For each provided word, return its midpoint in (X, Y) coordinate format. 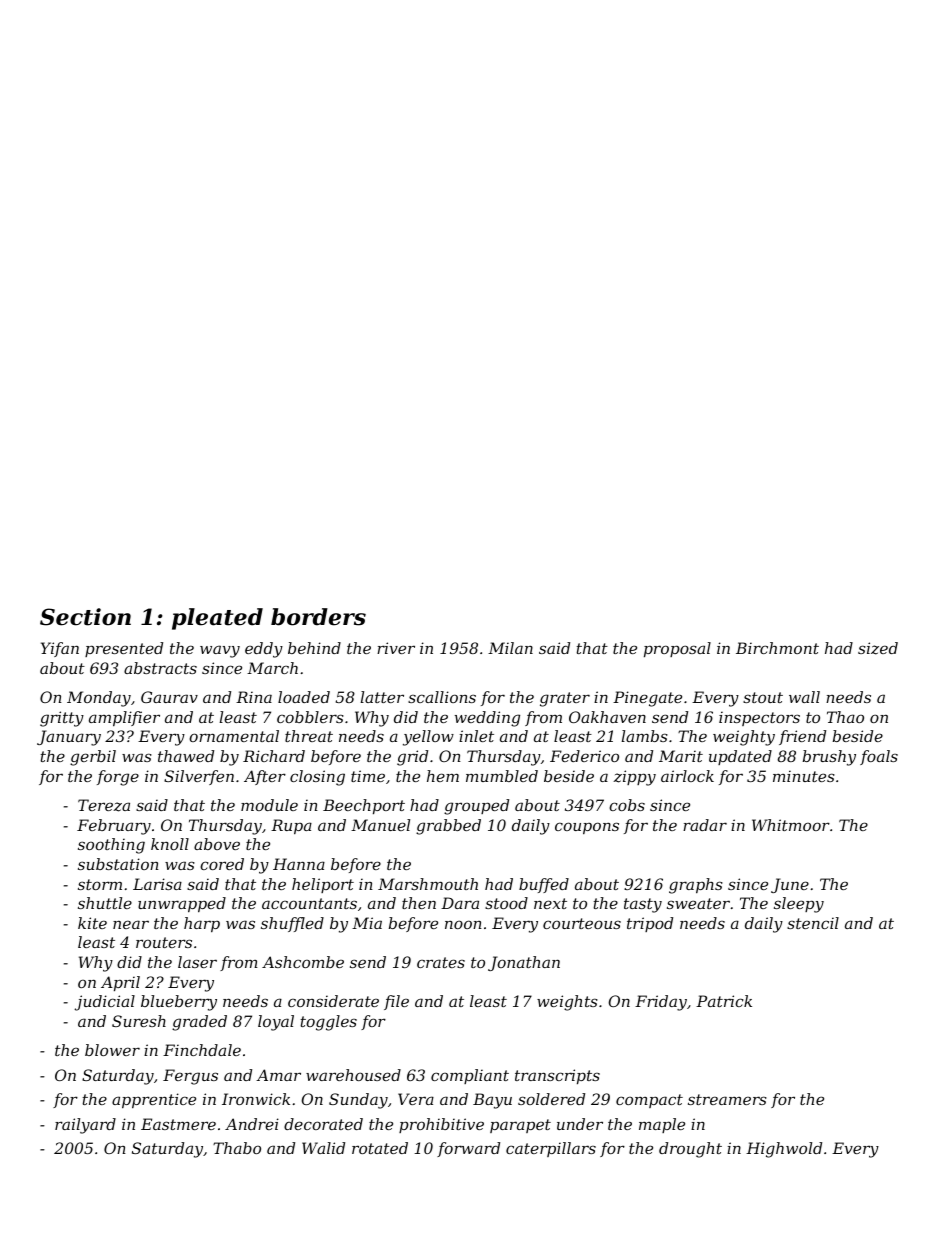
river (396, 648)
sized (878, 648)
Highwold (784, 1150)
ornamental (234, 736)
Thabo (237, 1148)
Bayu (492, 1101)
